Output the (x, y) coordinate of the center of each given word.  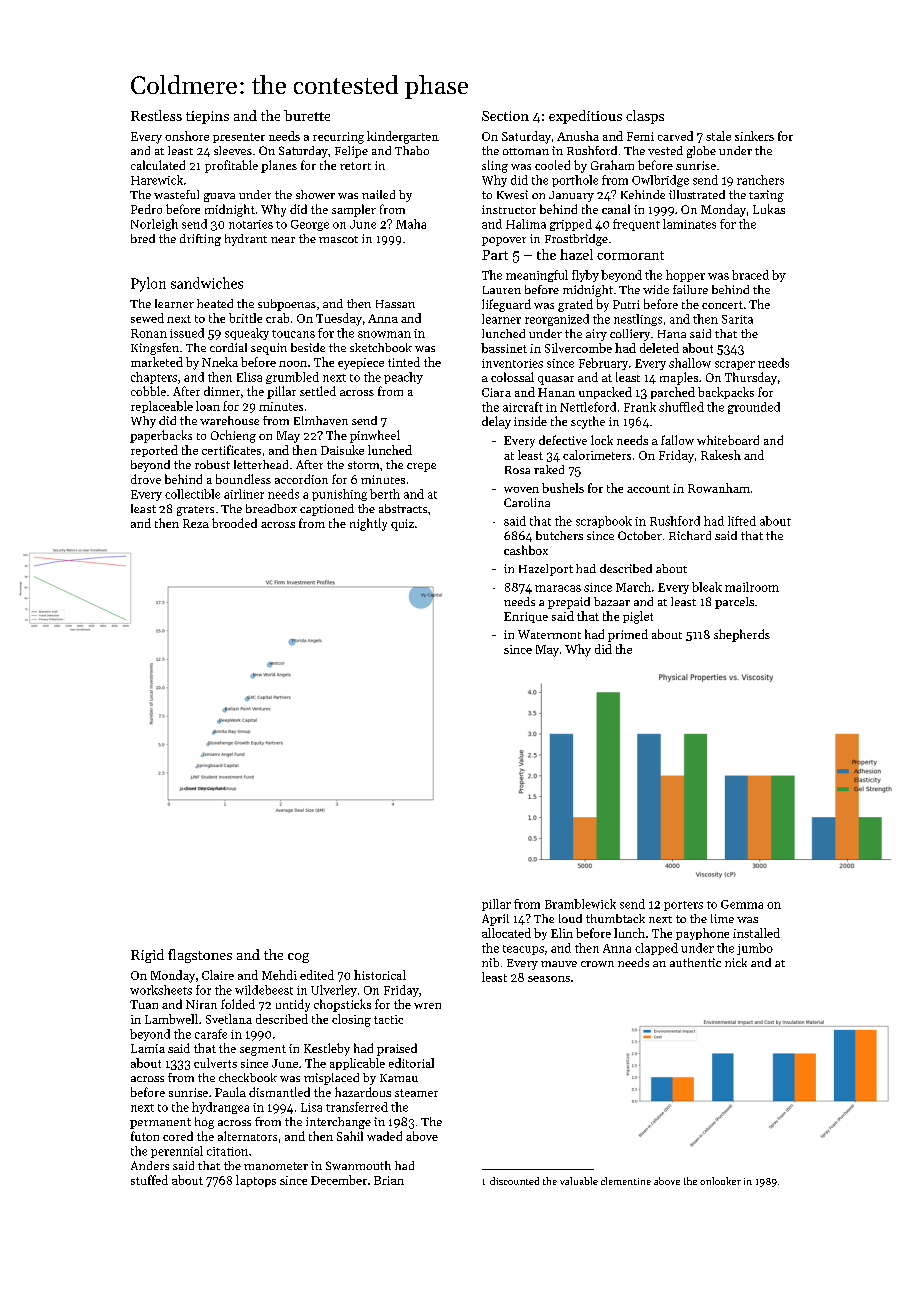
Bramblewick (580, 904)
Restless (156, 115)
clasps (645, 117)
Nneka (220, 362)
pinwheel (375, 436)
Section (505, 116)
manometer (276, 1166)
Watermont (549, 634)
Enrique (526, 617)
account (648, 489)
